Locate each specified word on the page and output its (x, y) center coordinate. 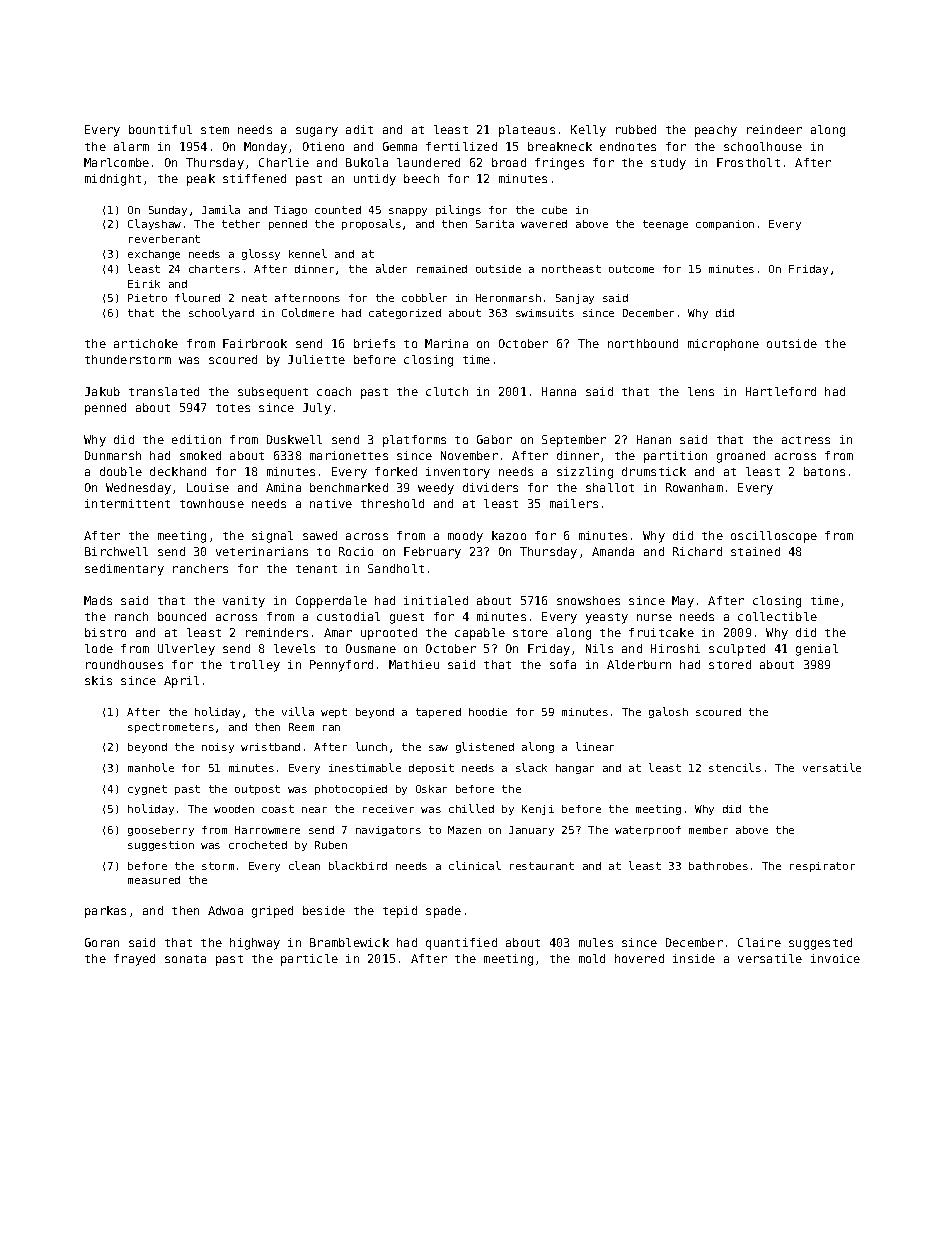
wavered (544, 224)
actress (806, 440)
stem (215, 130)
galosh (668, 712)
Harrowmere (267, 830)
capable (480, 634)
